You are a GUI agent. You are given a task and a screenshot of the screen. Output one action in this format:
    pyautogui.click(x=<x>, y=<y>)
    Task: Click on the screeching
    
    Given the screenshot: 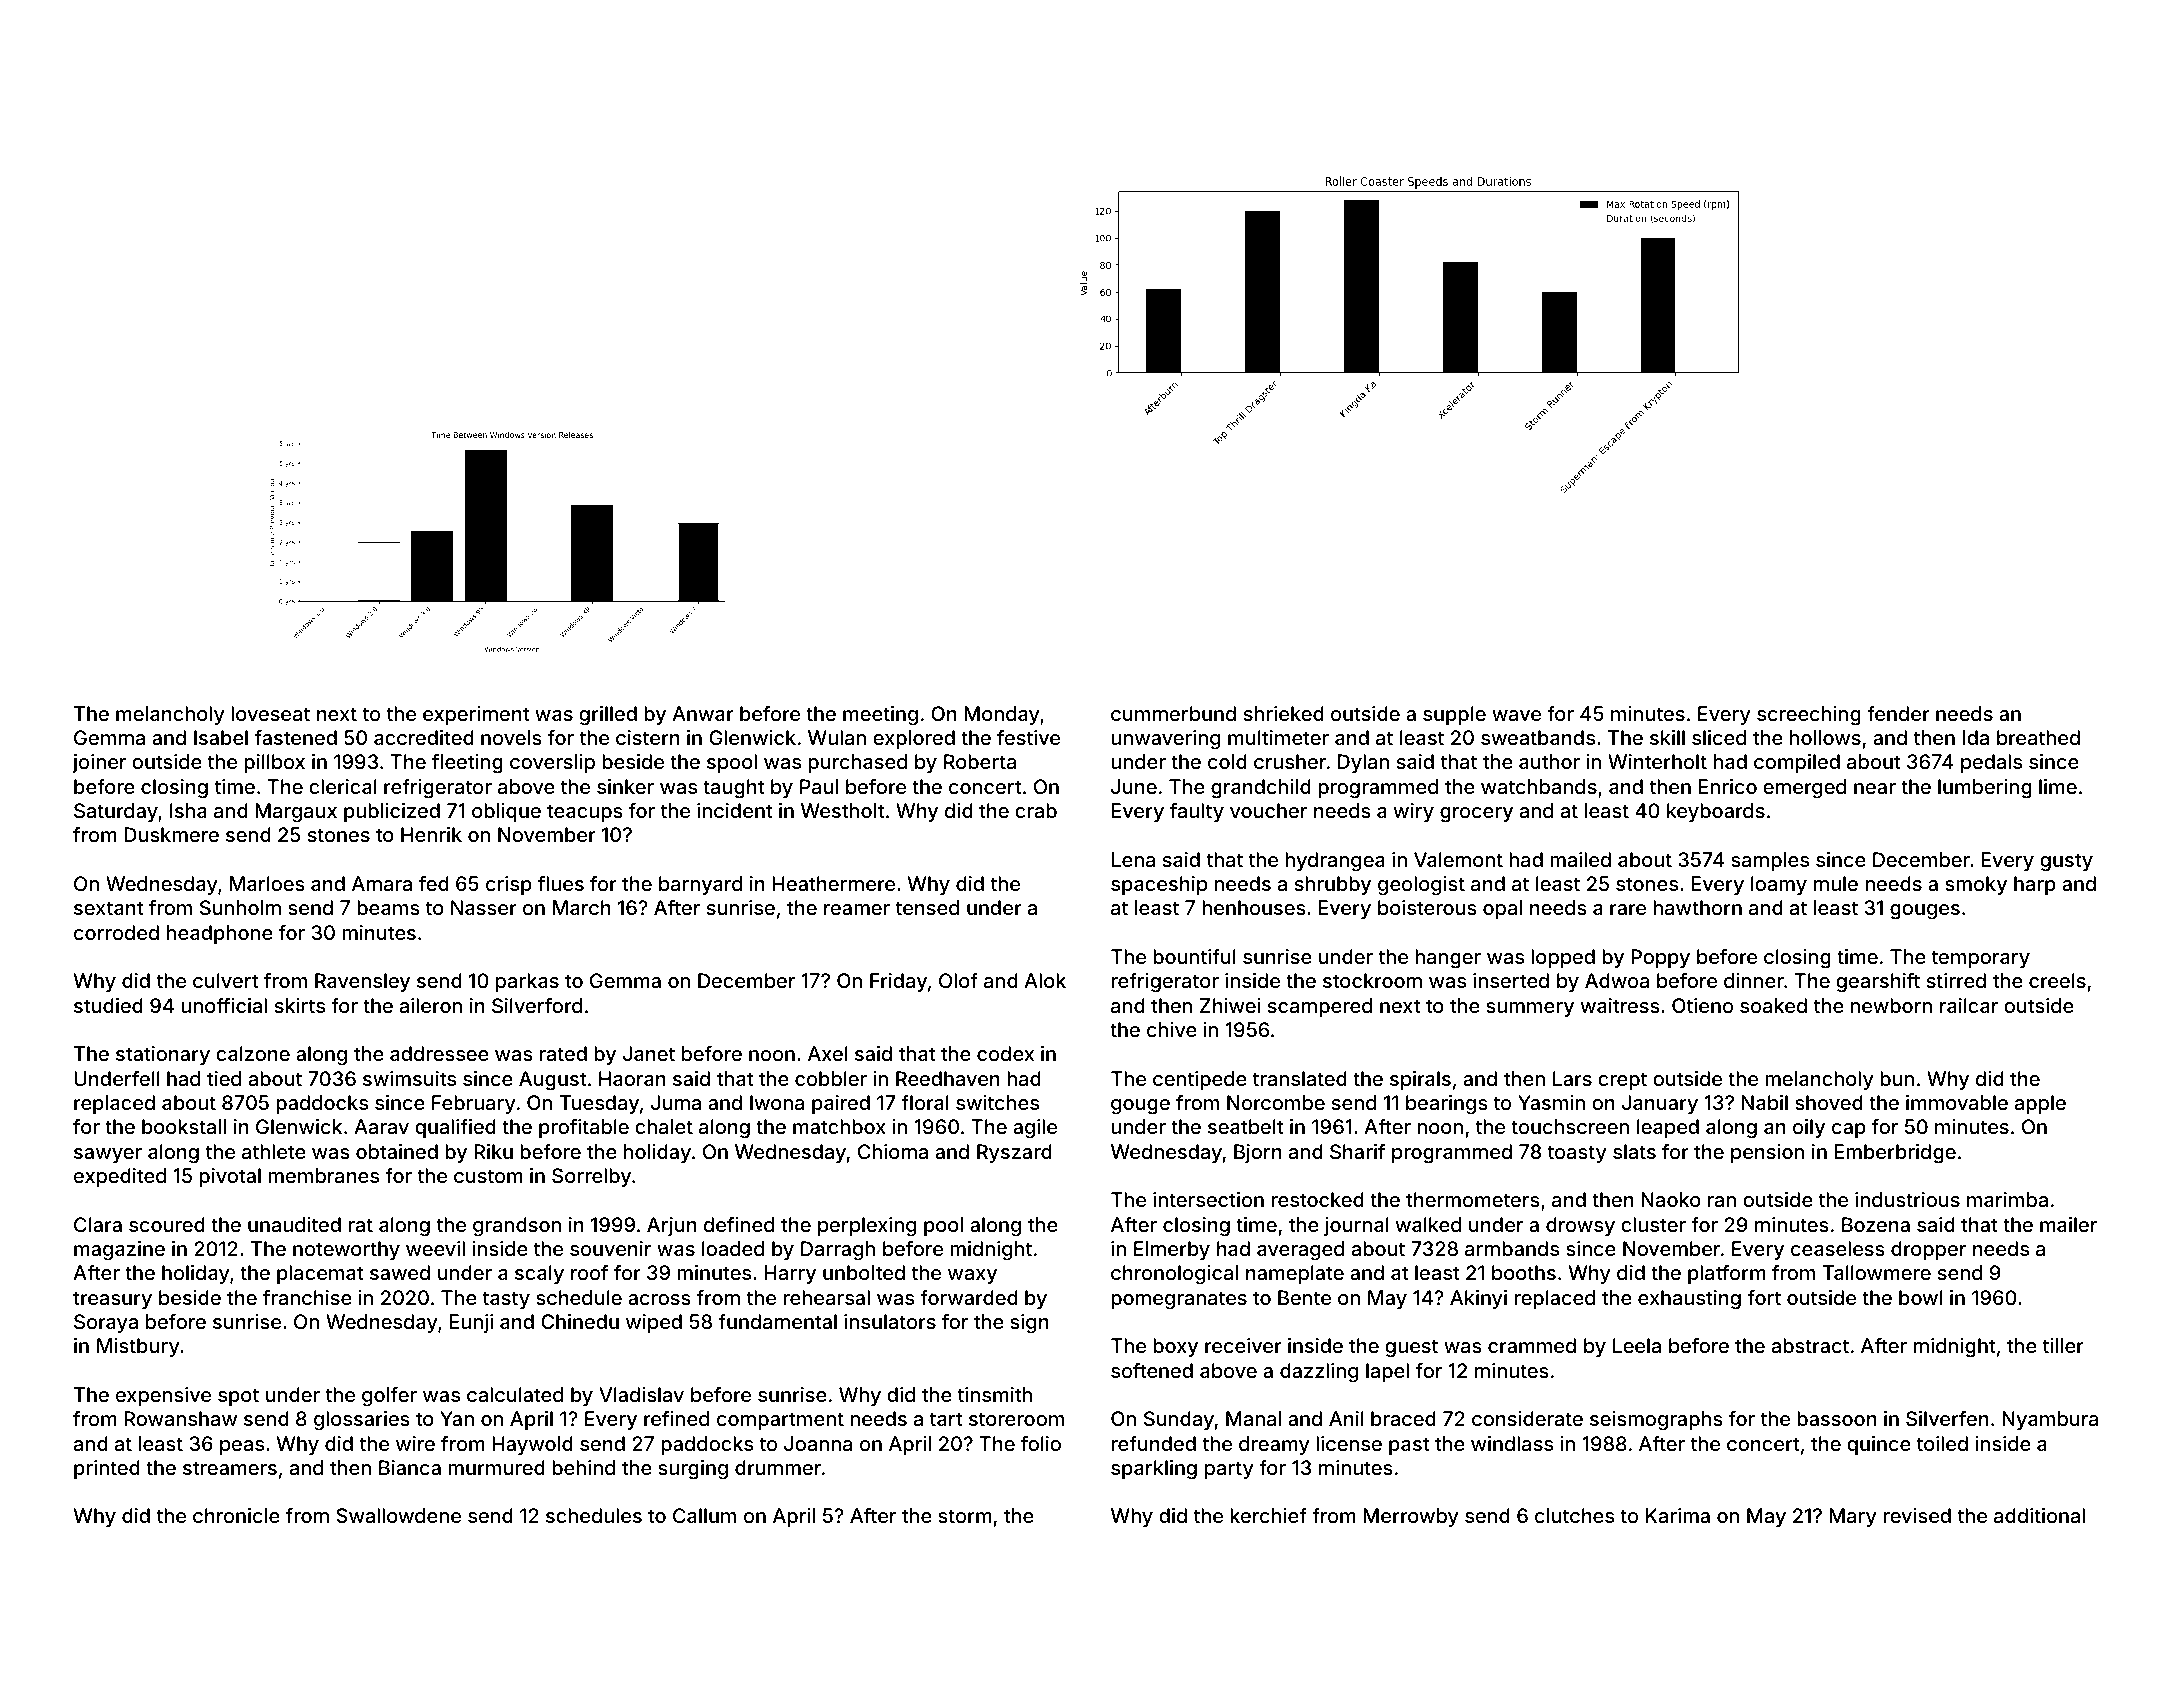 What is the action you would take?
    pyautogui.click(x=1809, y=716)
